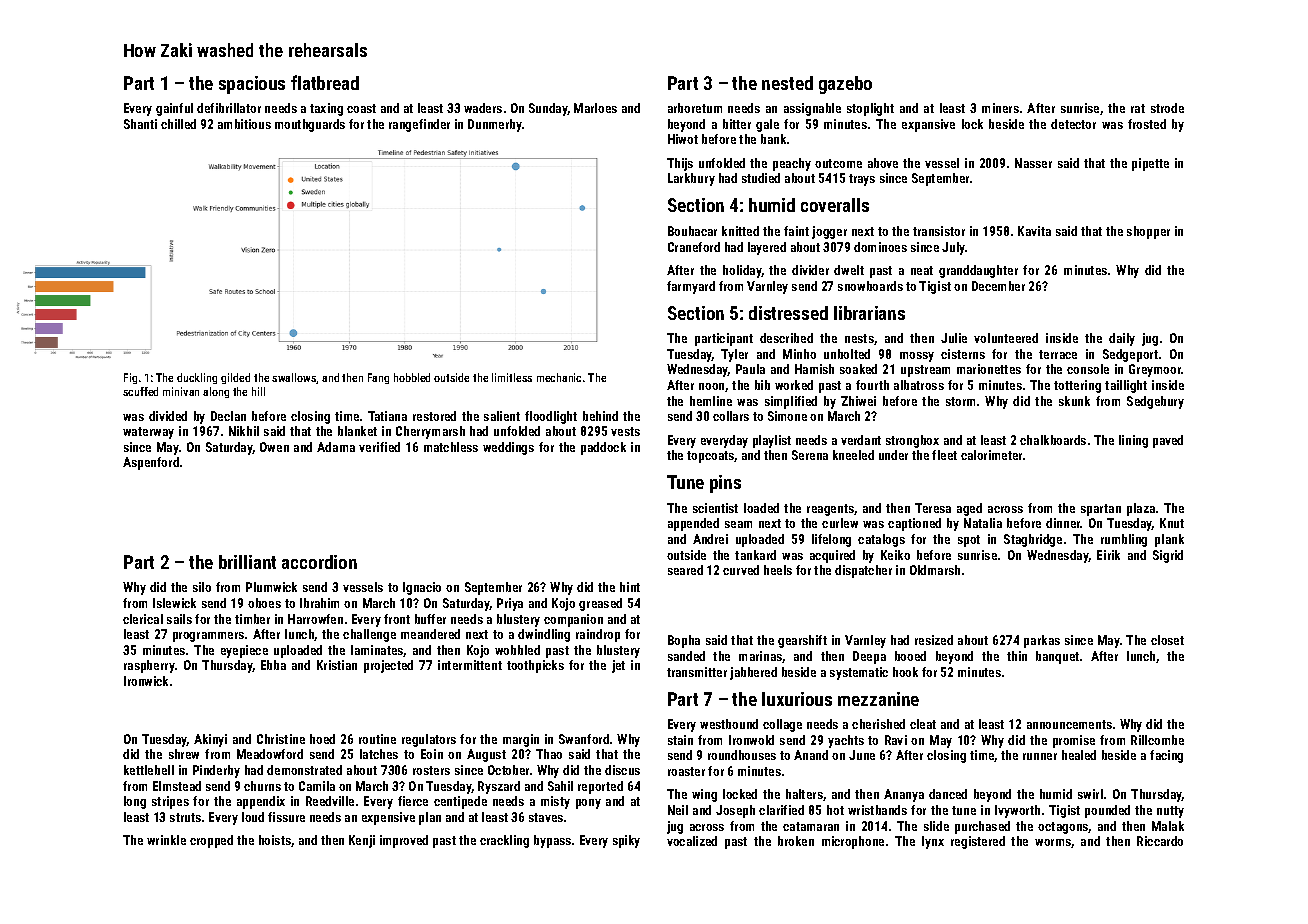 This image has width=1308, height=924. What do you see at coordinates (325, 82) in the image?
I see `flatbread` at bounding box center [325, 82].
